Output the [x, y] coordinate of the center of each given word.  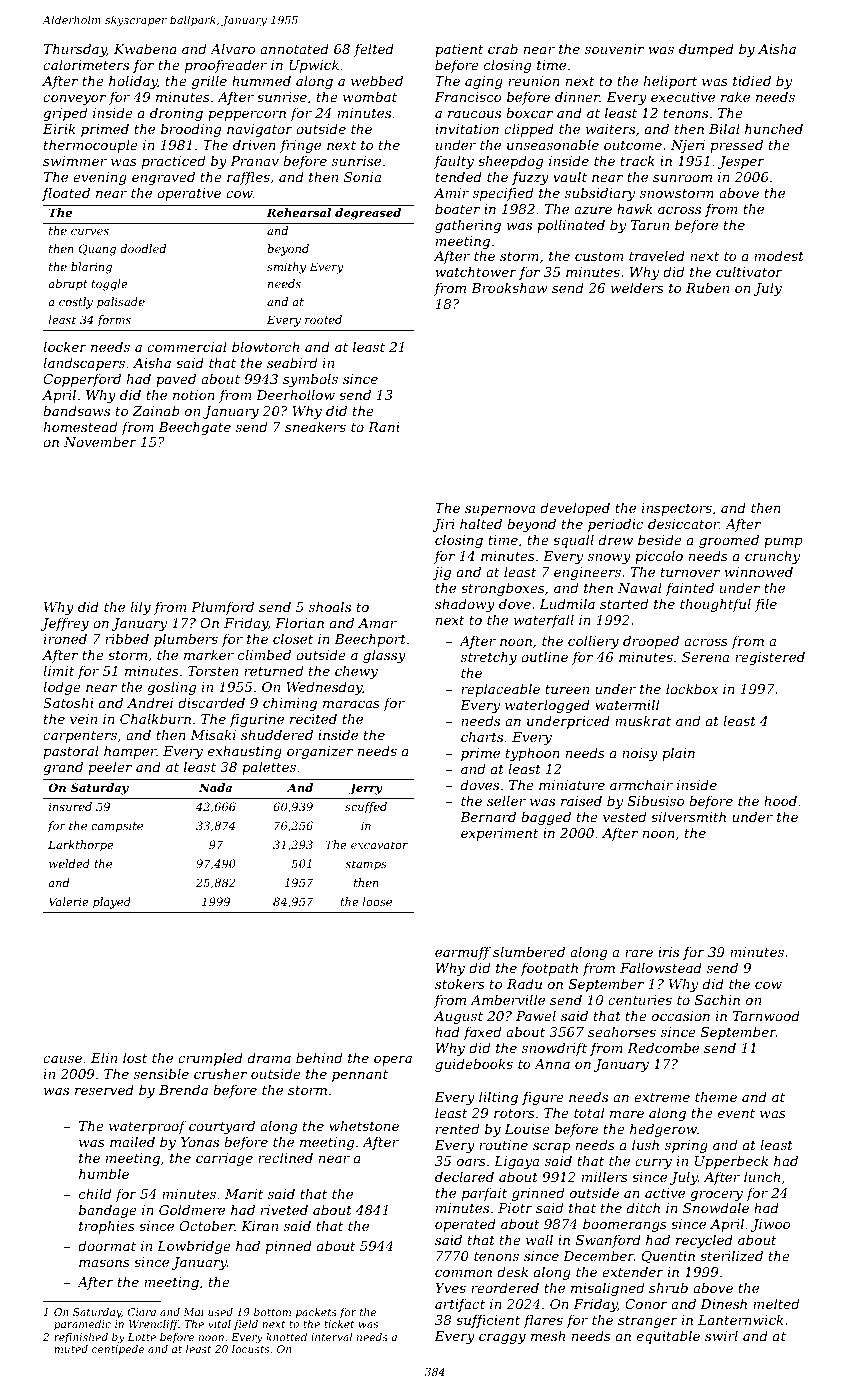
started [624, 603]
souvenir [614, 49]
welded [69, 863]
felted [374, 50]
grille [209, 82]
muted [71, 1349]
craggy [502, 1339]
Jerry [366, 789]
